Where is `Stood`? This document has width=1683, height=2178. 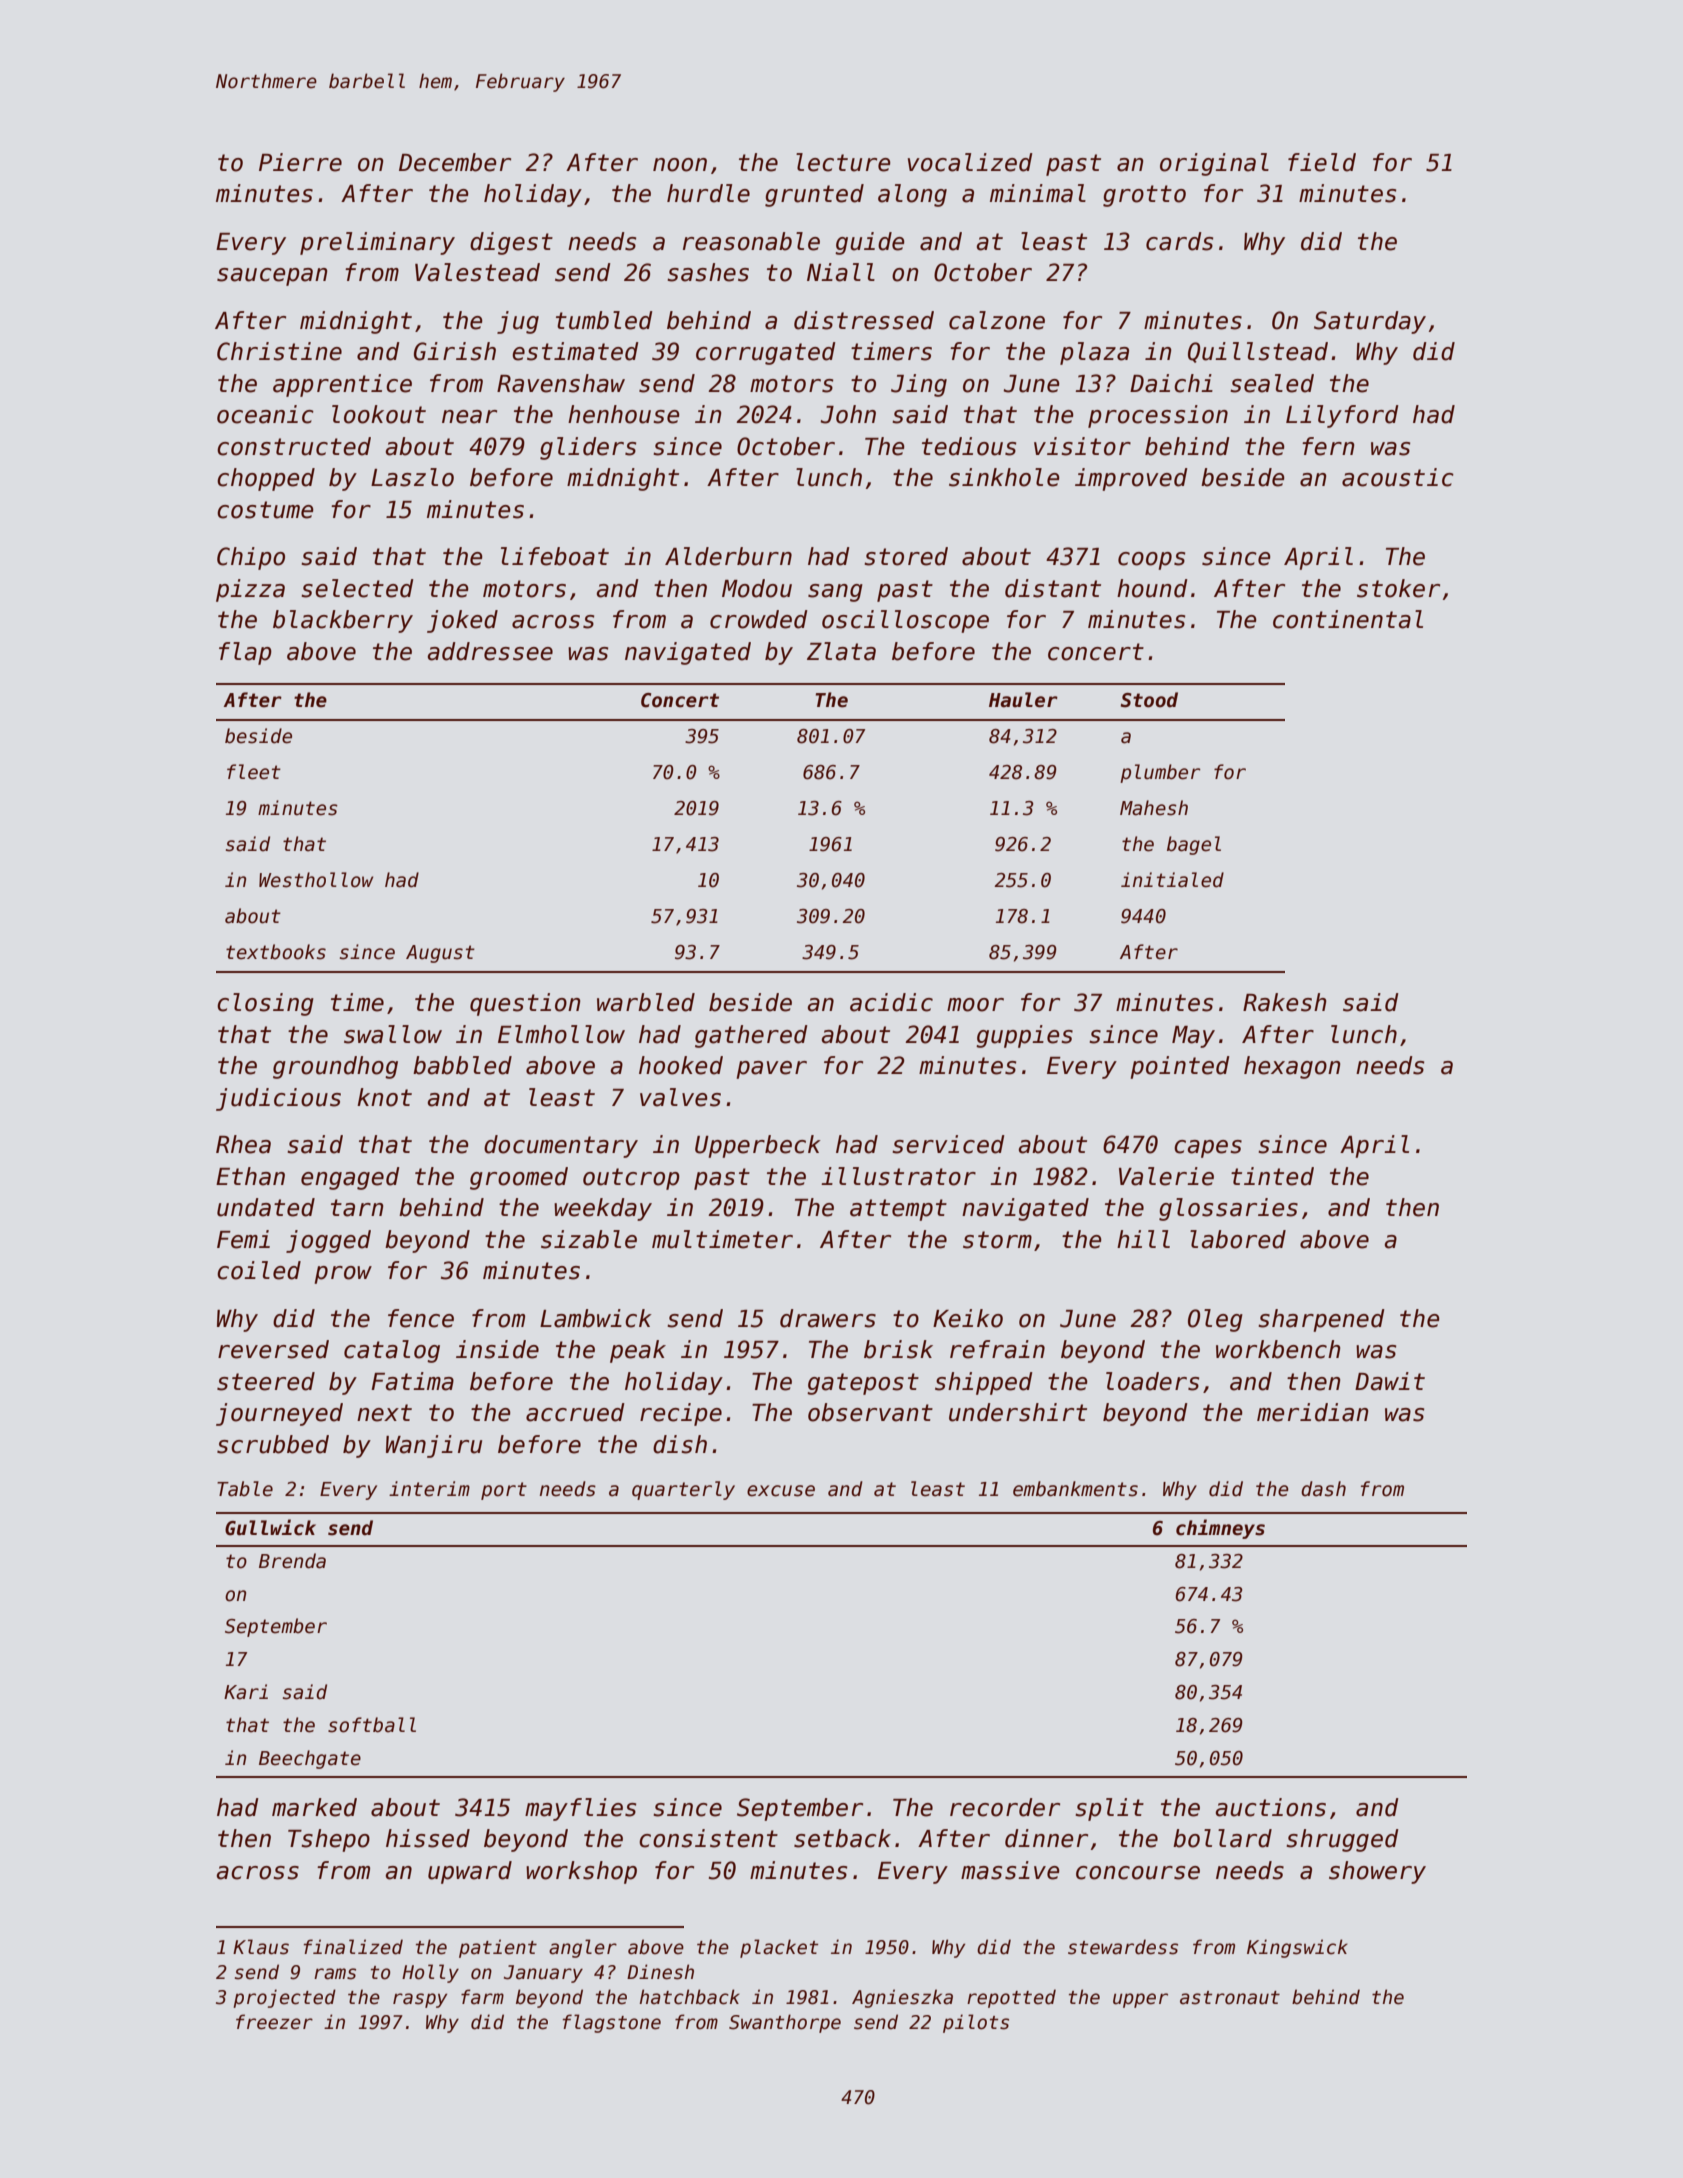 Stood is located at coordinates (1149, 700).
